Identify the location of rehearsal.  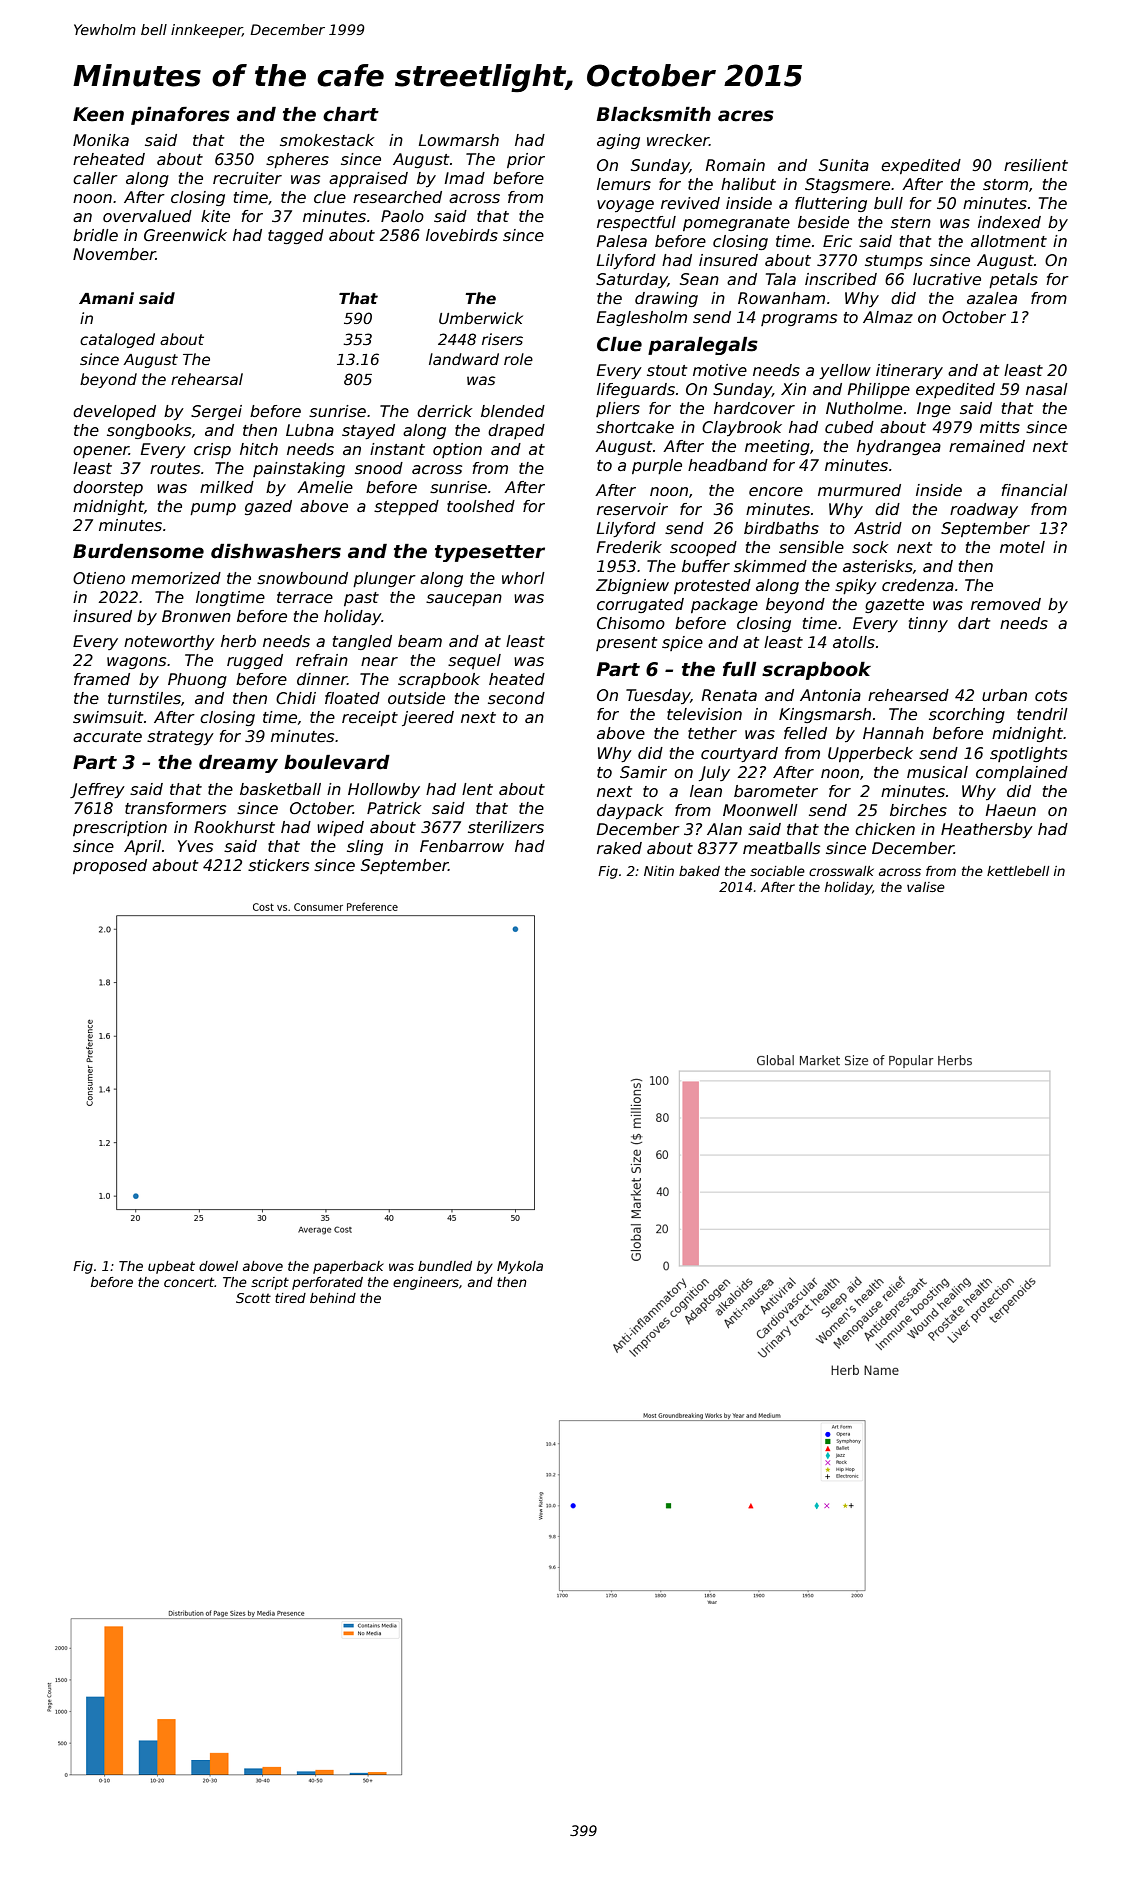
(207, 379).
